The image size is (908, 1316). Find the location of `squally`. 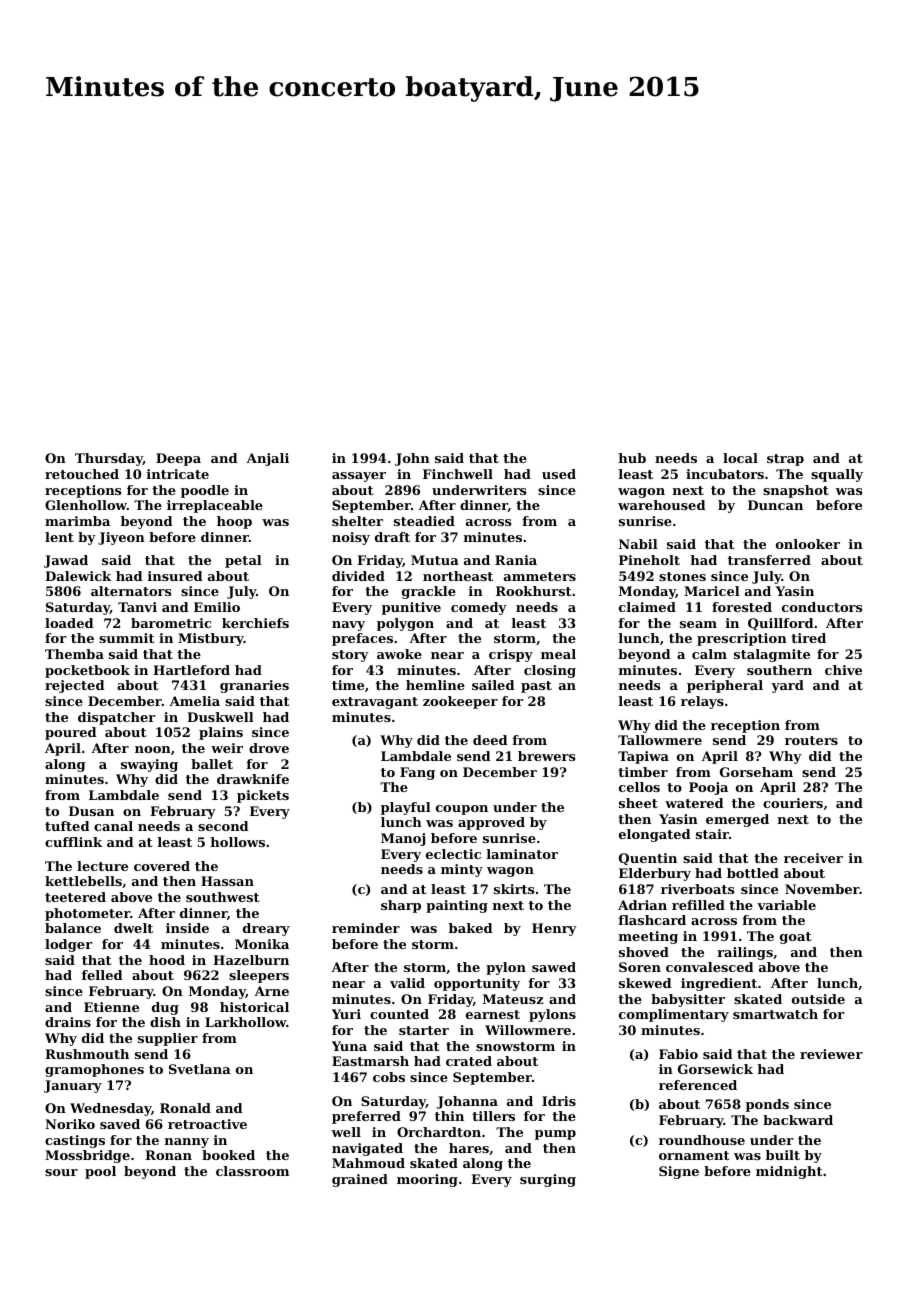

squally is located at coordinates (837, 475).
